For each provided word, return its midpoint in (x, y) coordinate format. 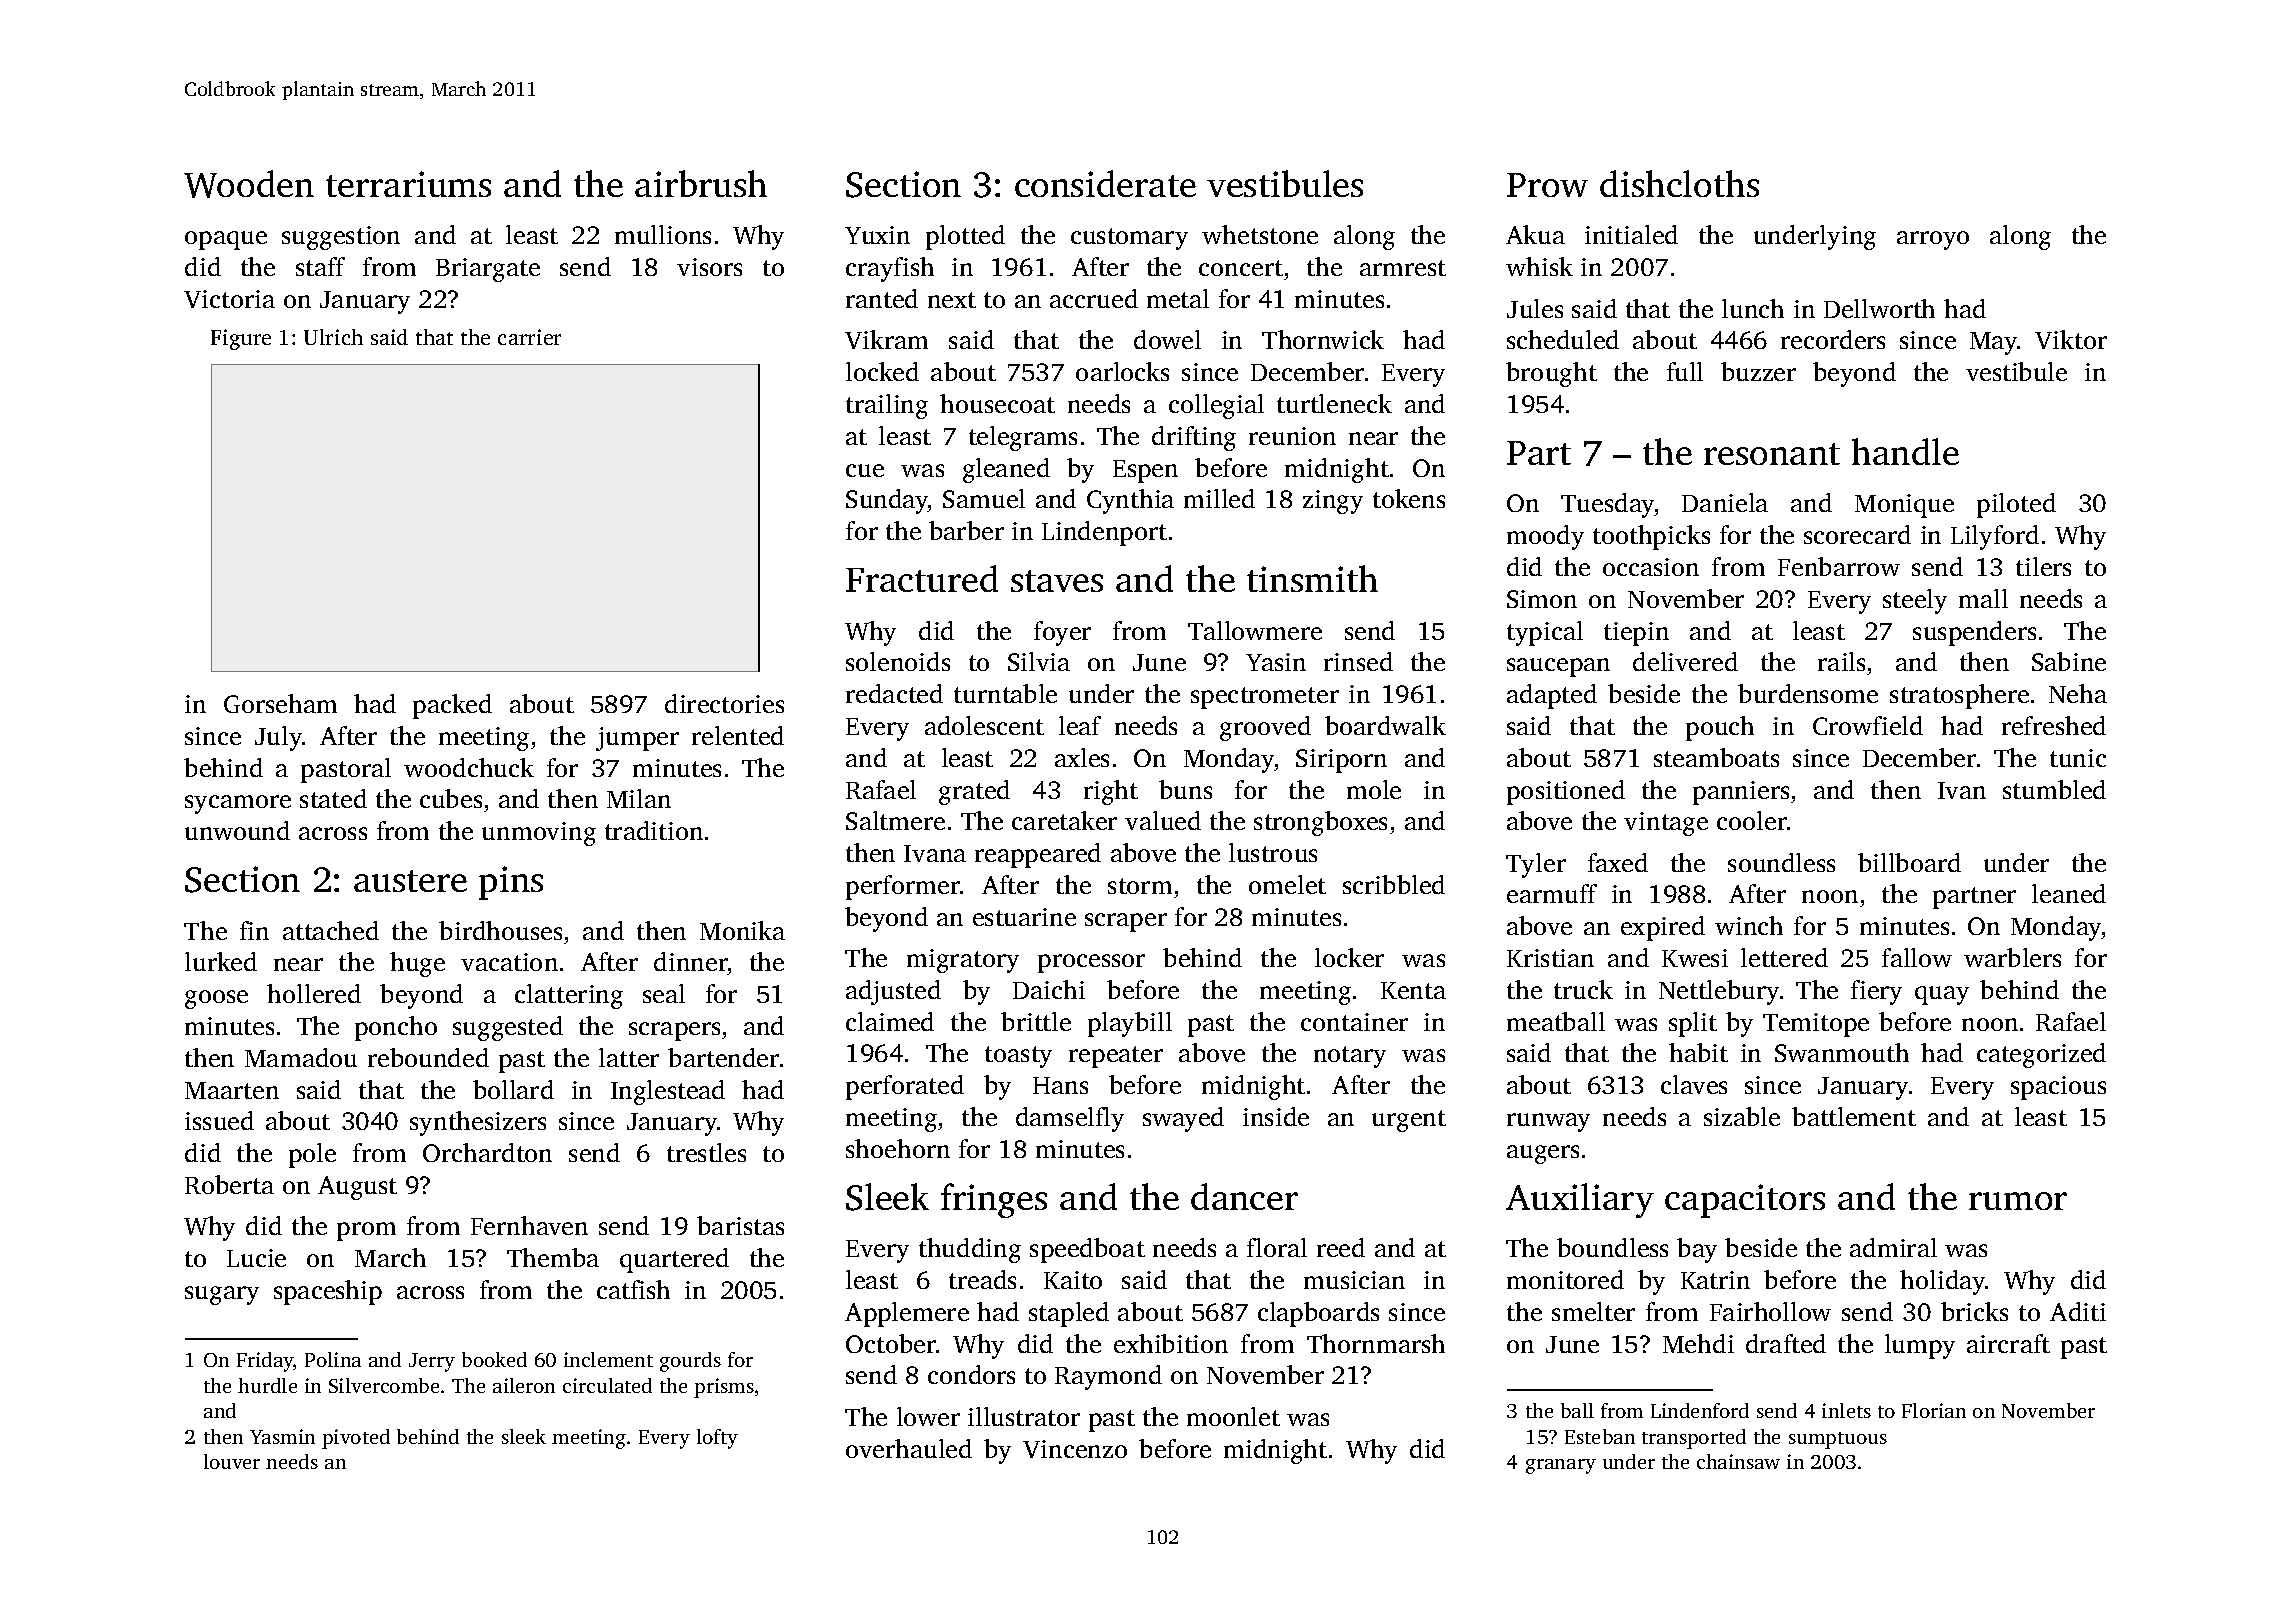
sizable (1742, 1116)
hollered (314, 993)
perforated (905, 1087)
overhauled (909, 1448)
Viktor (2071, 339)
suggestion (341, 238)
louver (232, 1461)
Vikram (886, 339)
